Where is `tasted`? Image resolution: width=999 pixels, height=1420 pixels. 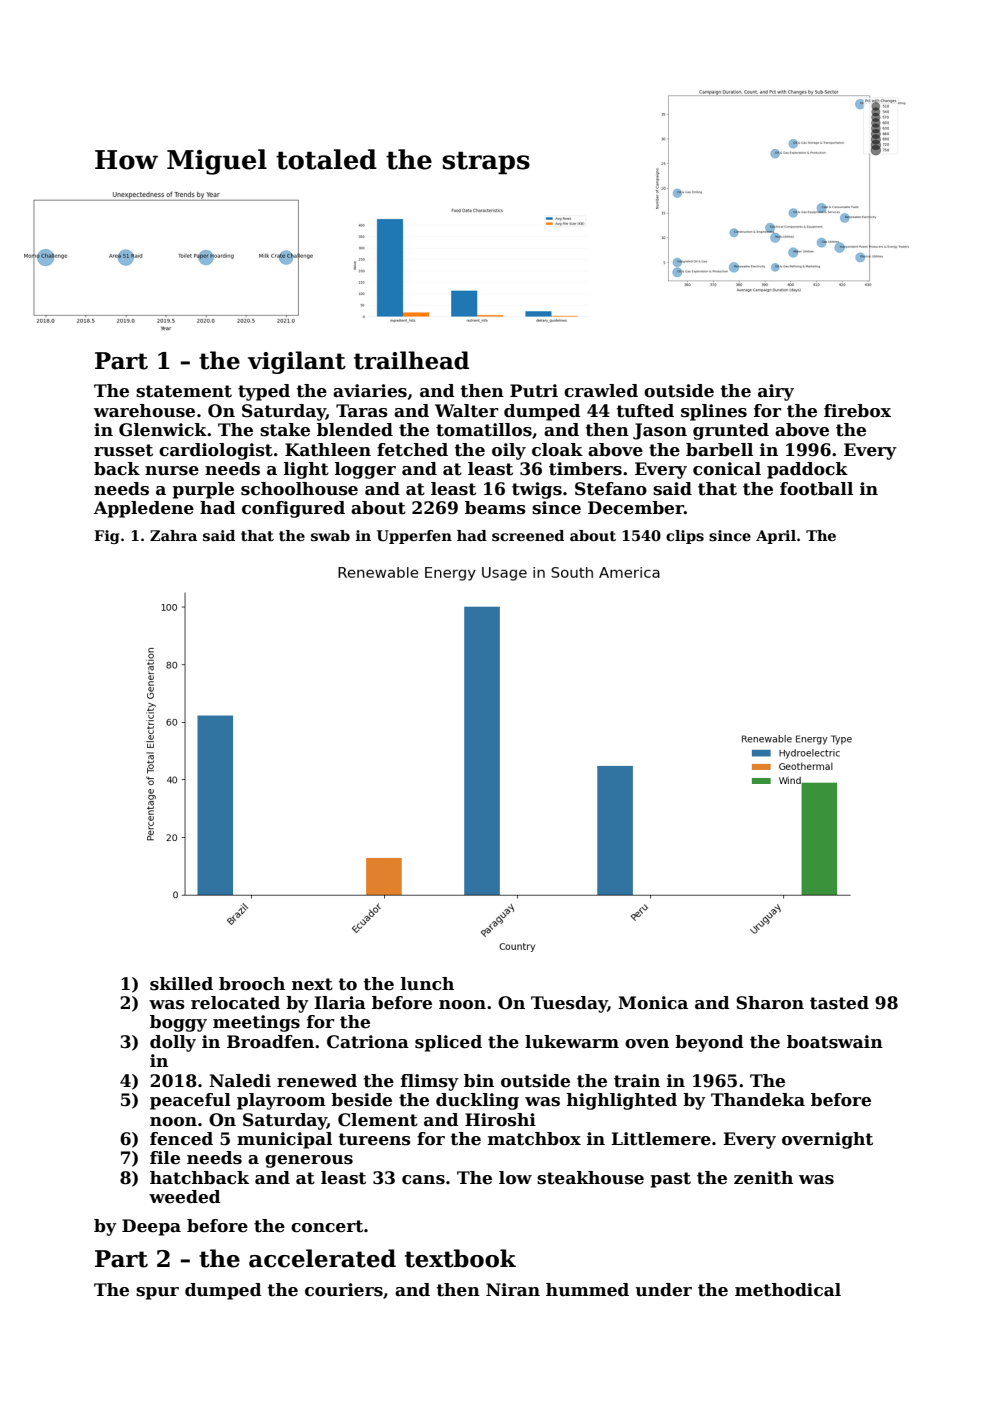 tasted is located at coordinates (839, 1003).
